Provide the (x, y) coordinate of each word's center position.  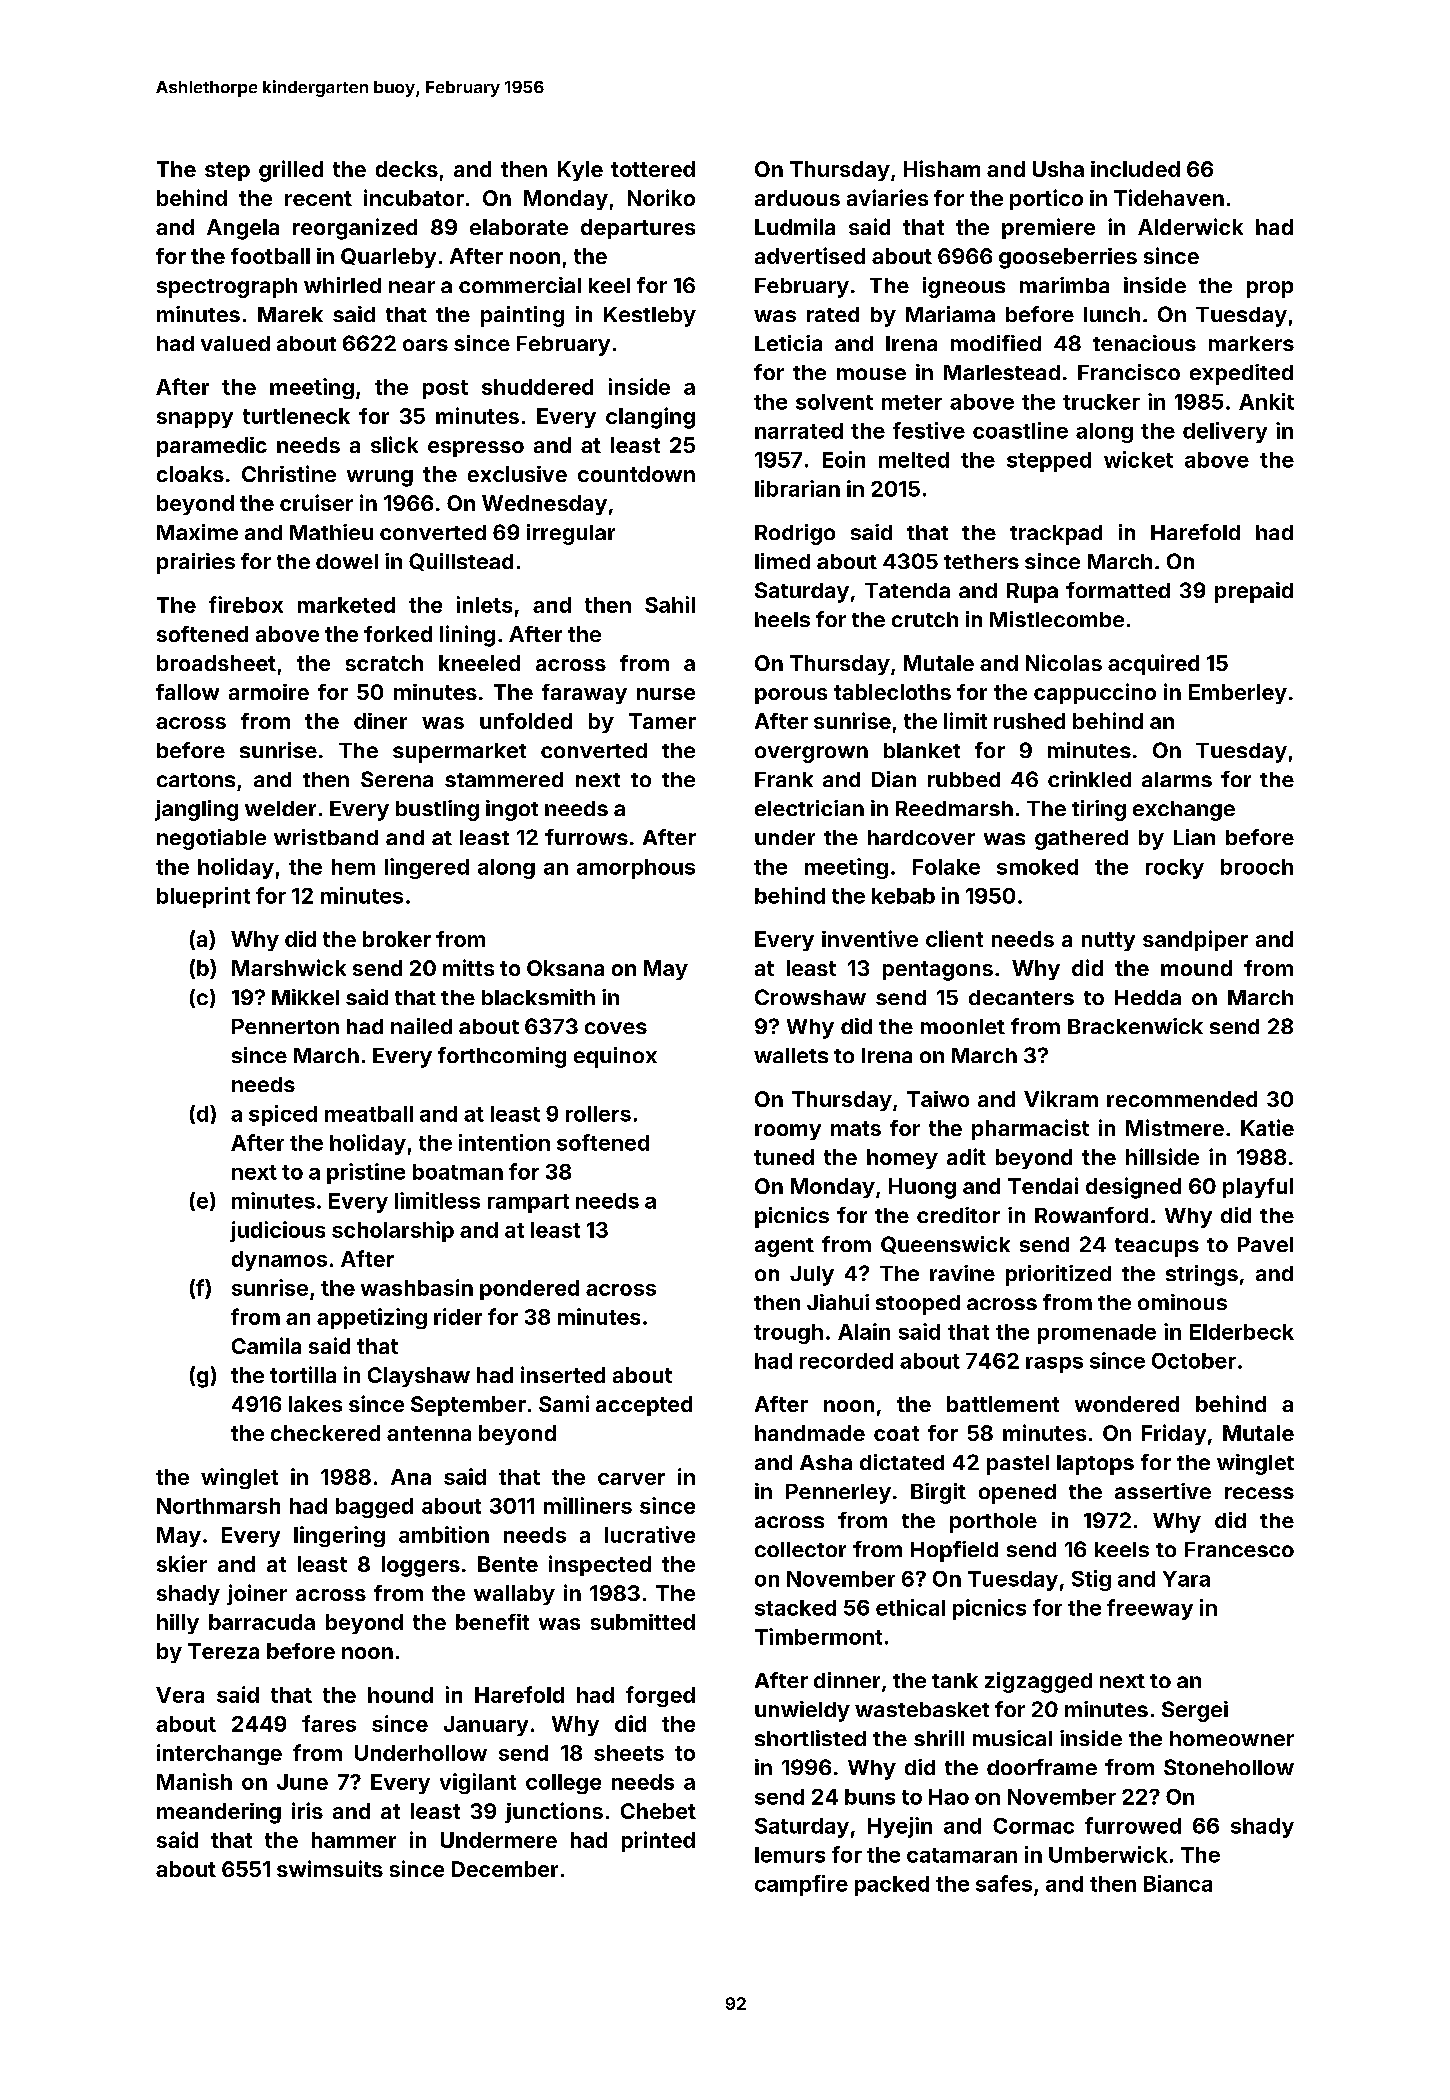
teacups (1157, 1247)
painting (522, 316)
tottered (653, 169)
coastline (1020, 430)
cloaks (190, 474)
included (1135, 169)
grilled (291, 171)
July (812, 1276)
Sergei (1195, 1711)
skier (182, 1563)
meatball (369, 1114)
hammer (354, 1840)
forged (660, 1696)
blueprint (203, 897)
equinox (615, 1057)
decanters (1021, 997)
